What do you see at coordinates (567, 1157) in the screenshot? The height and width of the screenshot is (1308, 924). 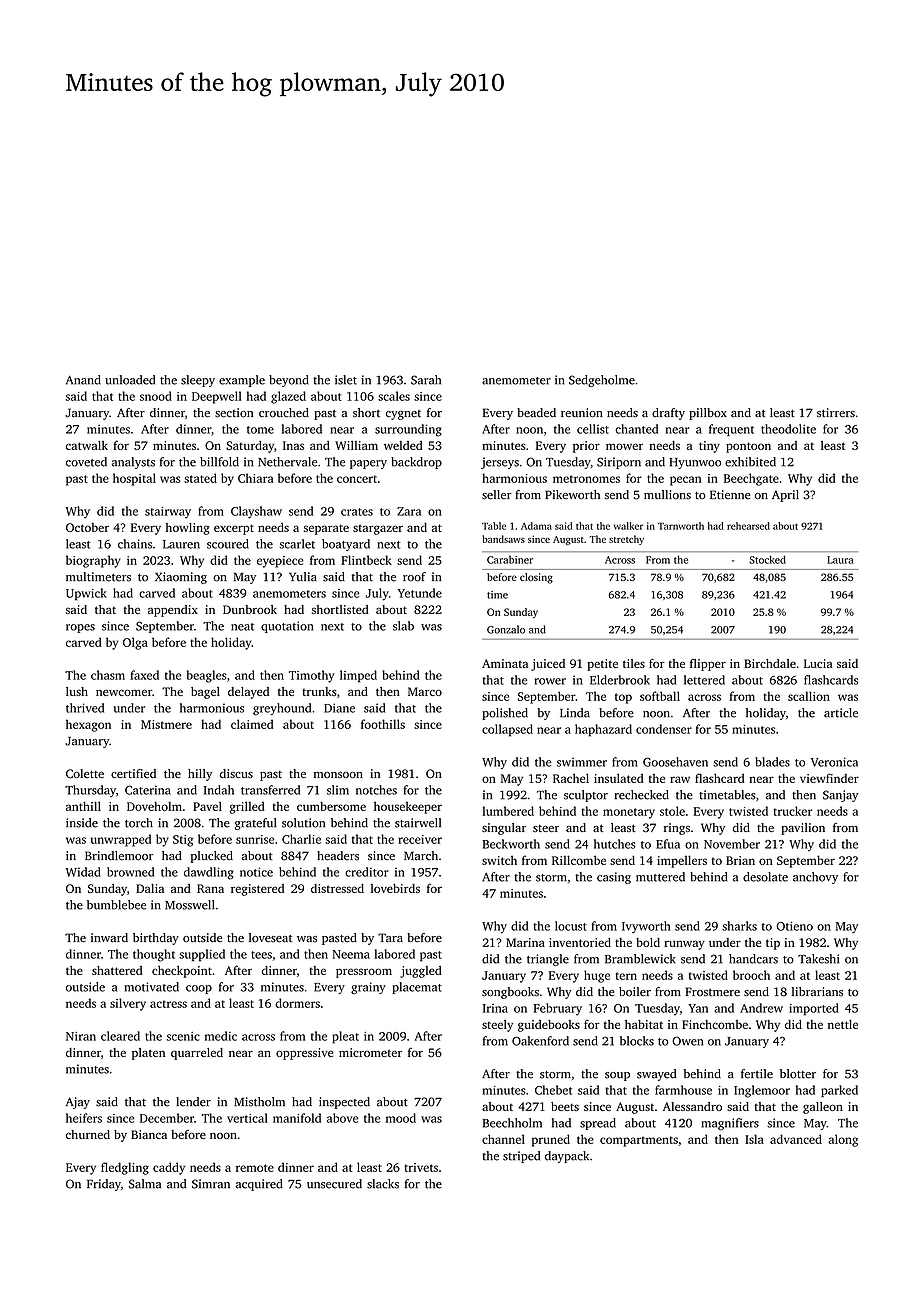 I see `daypack` at bounding box center [567, 1157].
